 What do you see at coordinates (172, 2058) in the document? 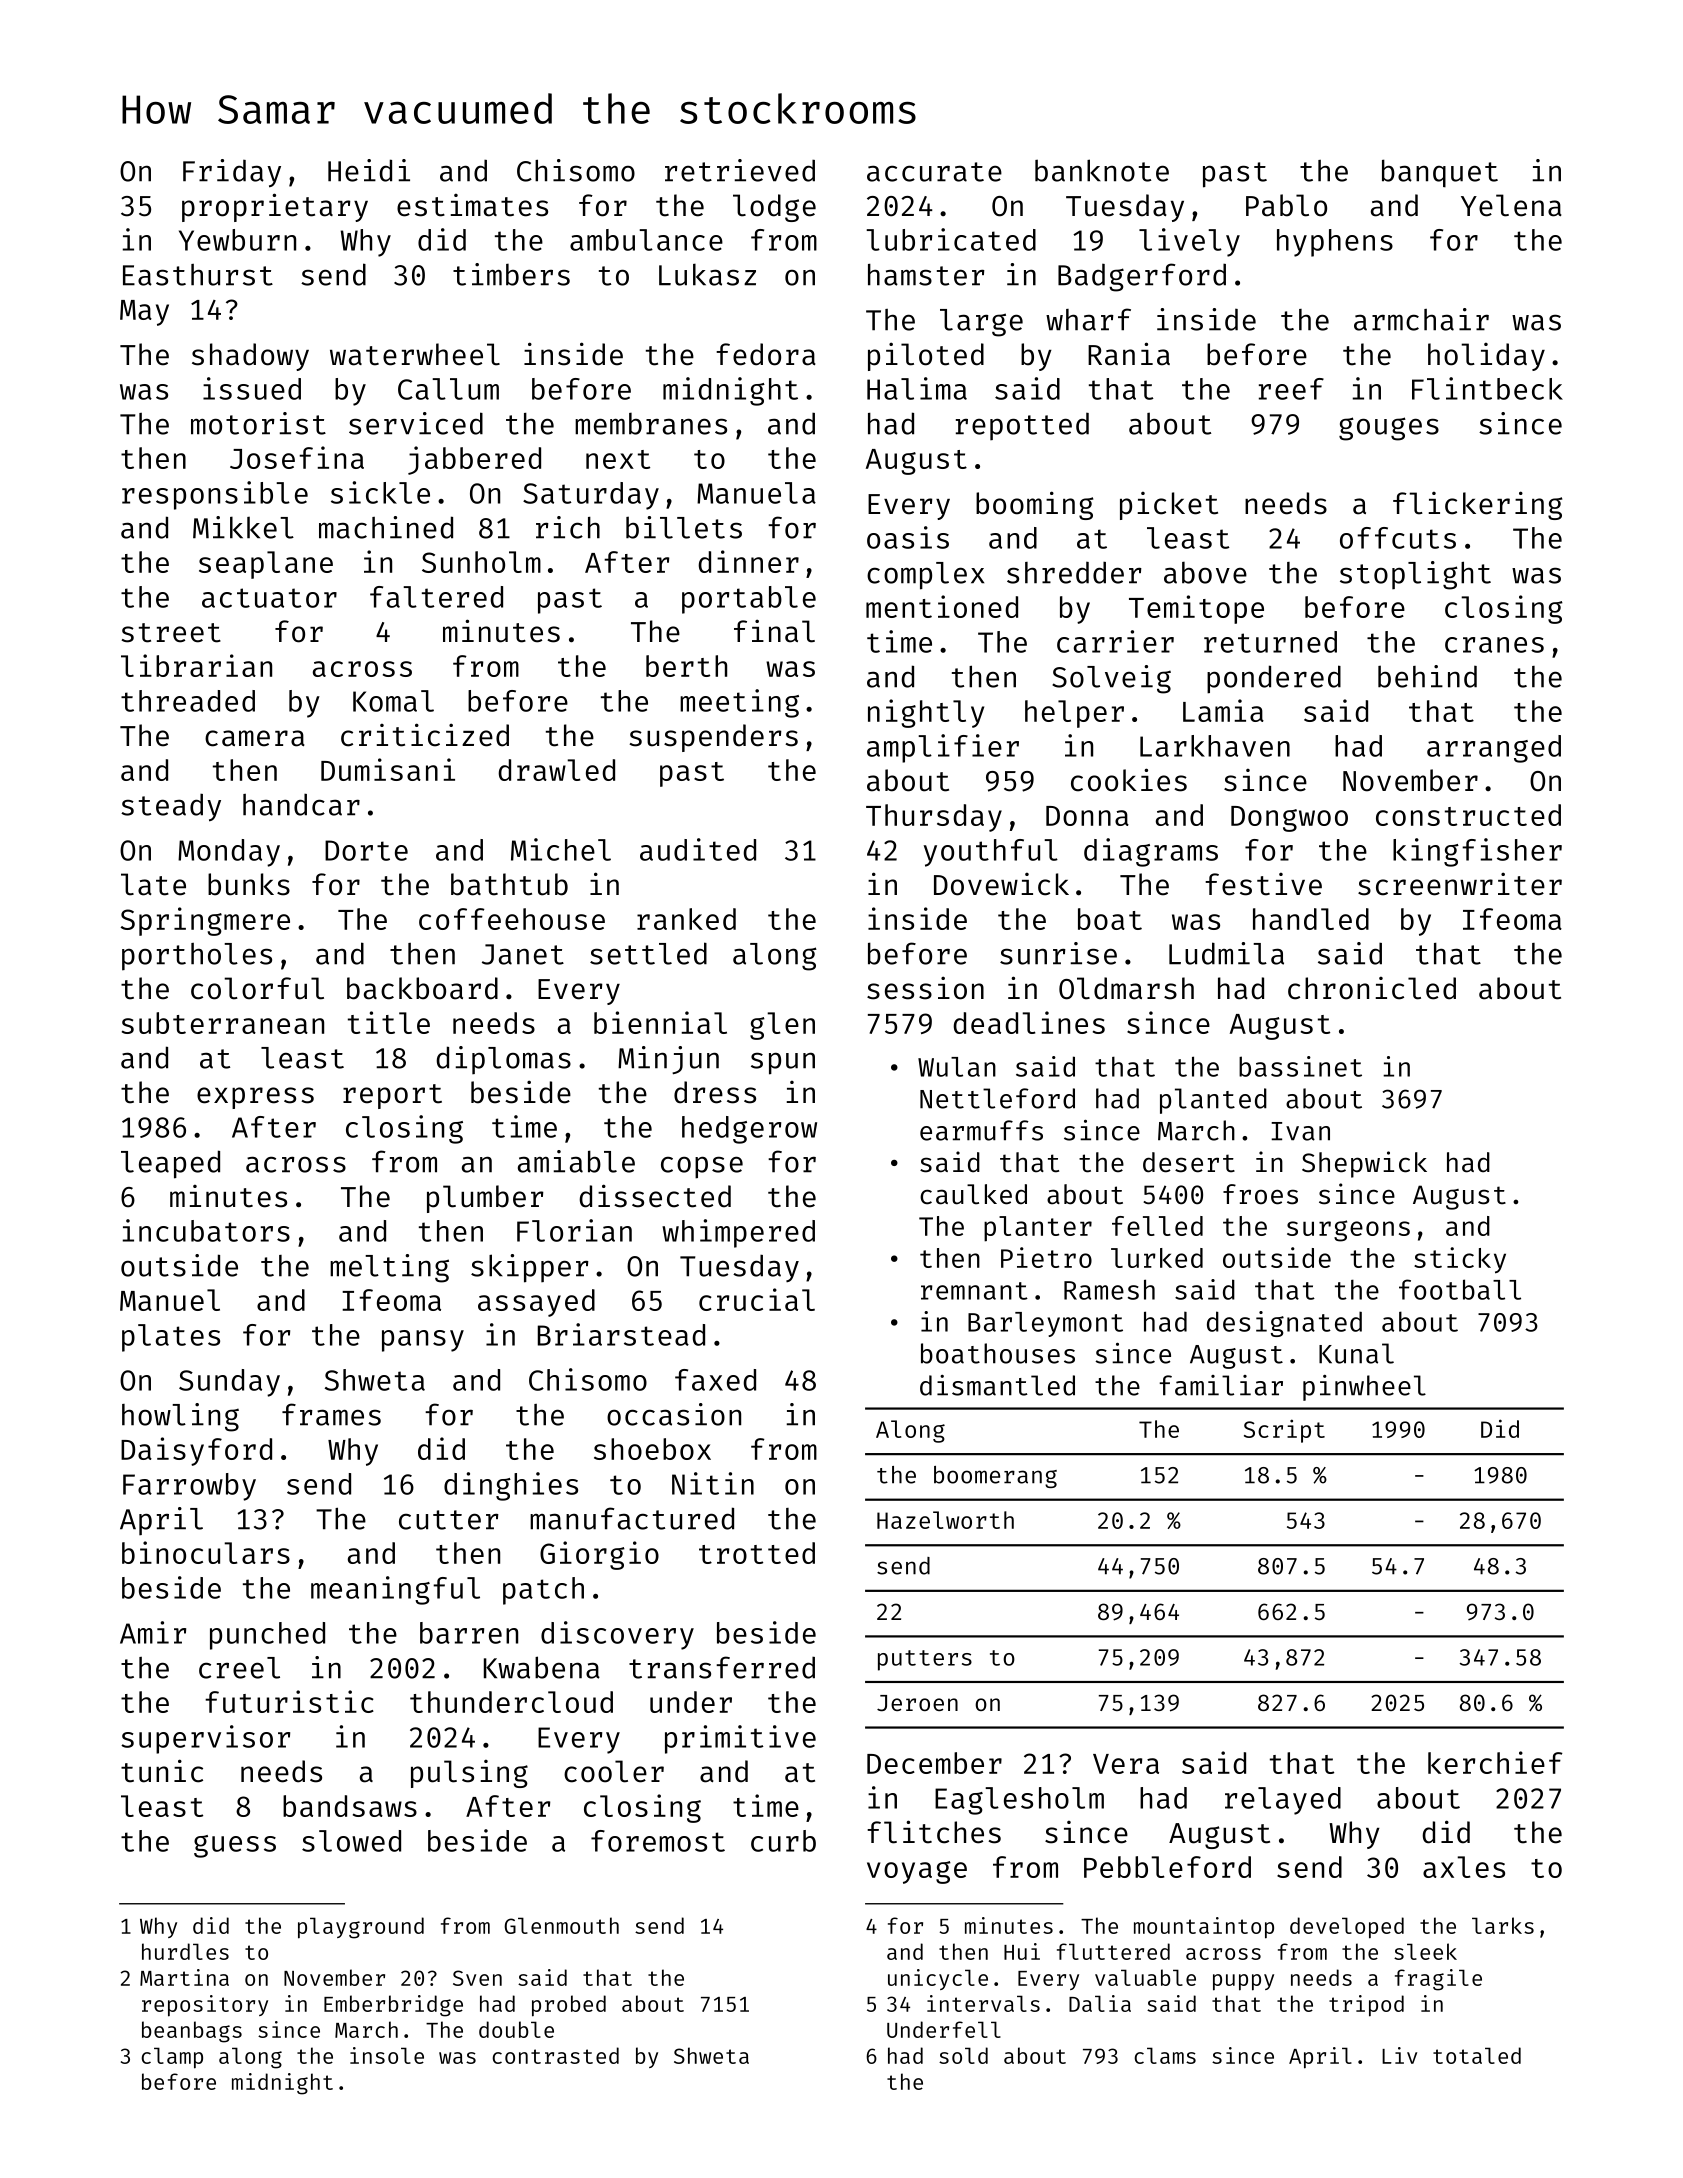
I see `clamp` at bounding box center [172, 2058].
